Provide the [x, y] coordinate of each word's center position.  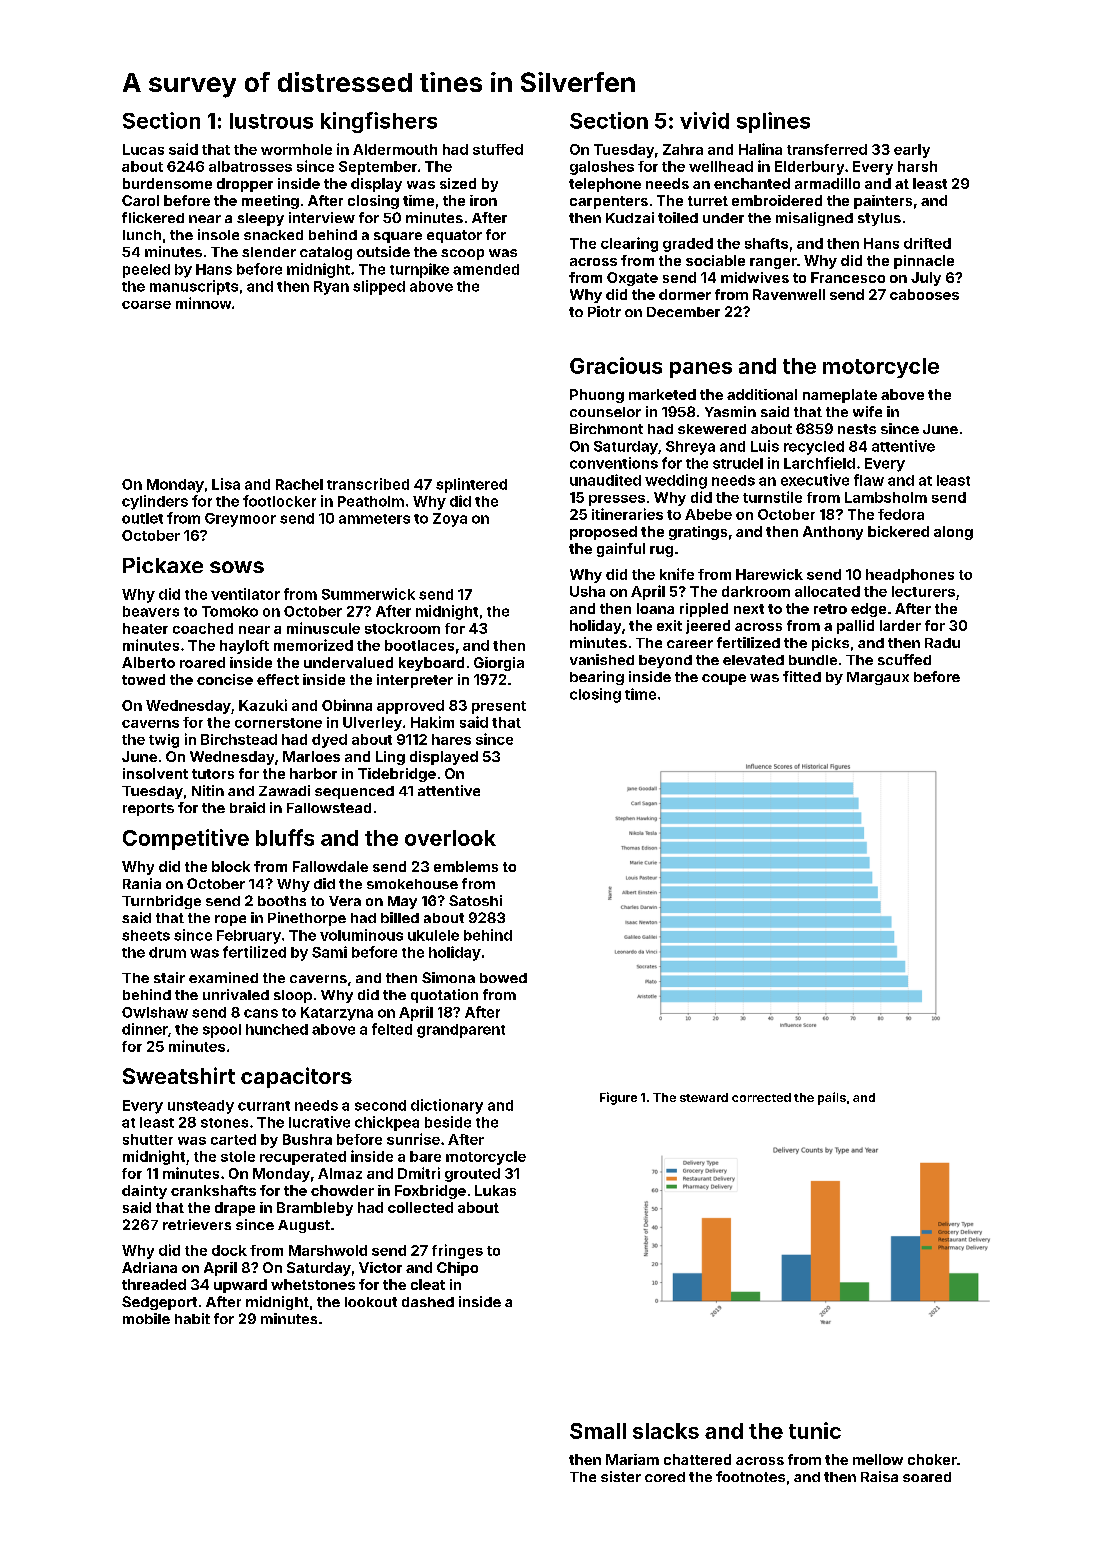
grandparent [461, 1031]
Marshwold [328, 1250]
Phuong [597, 396]
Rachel [299, 484]
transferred [827, 149]
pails [832, 1098]
